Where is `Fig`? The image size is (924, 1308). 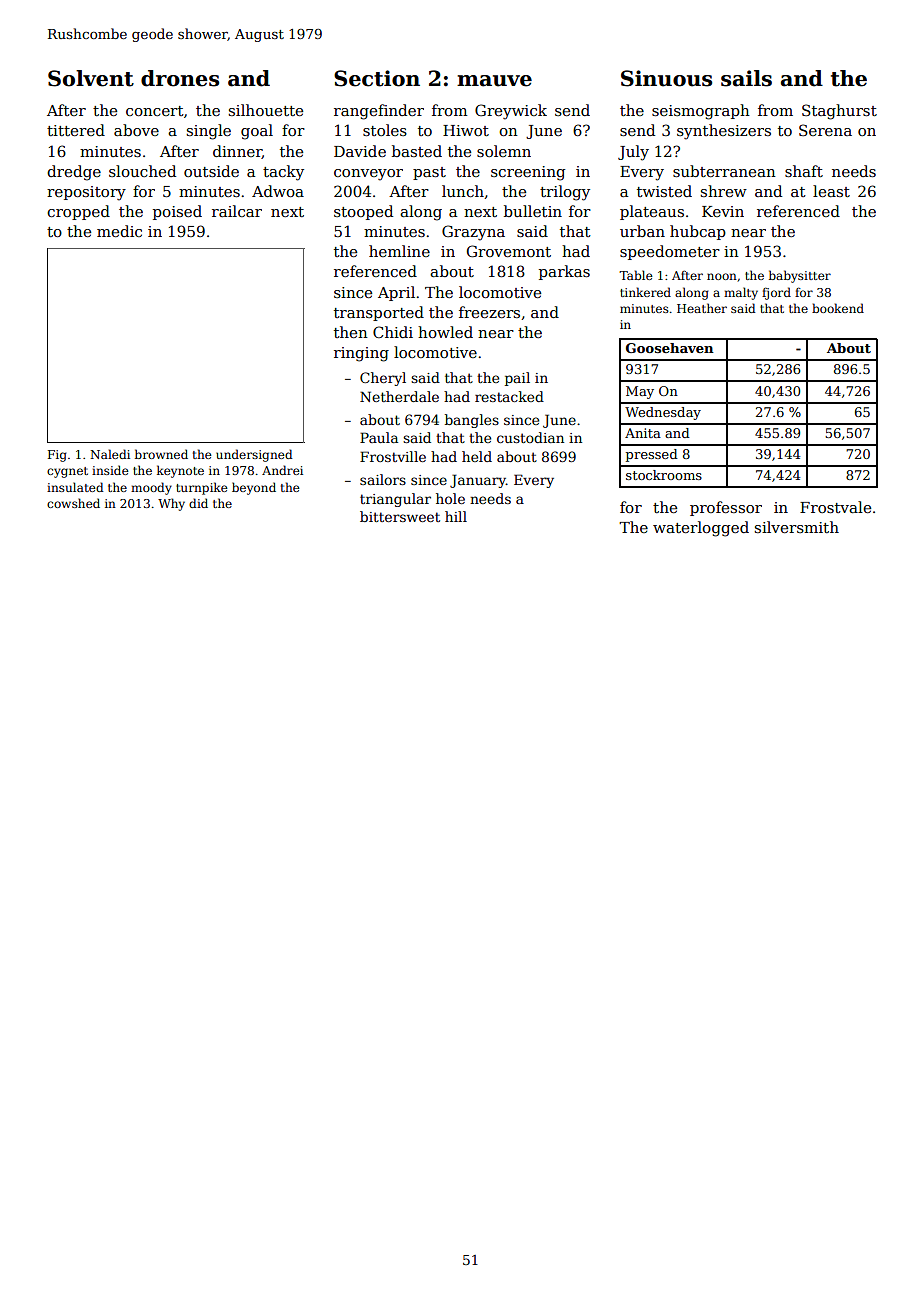 Fig is located at coordinates (57, 456).
